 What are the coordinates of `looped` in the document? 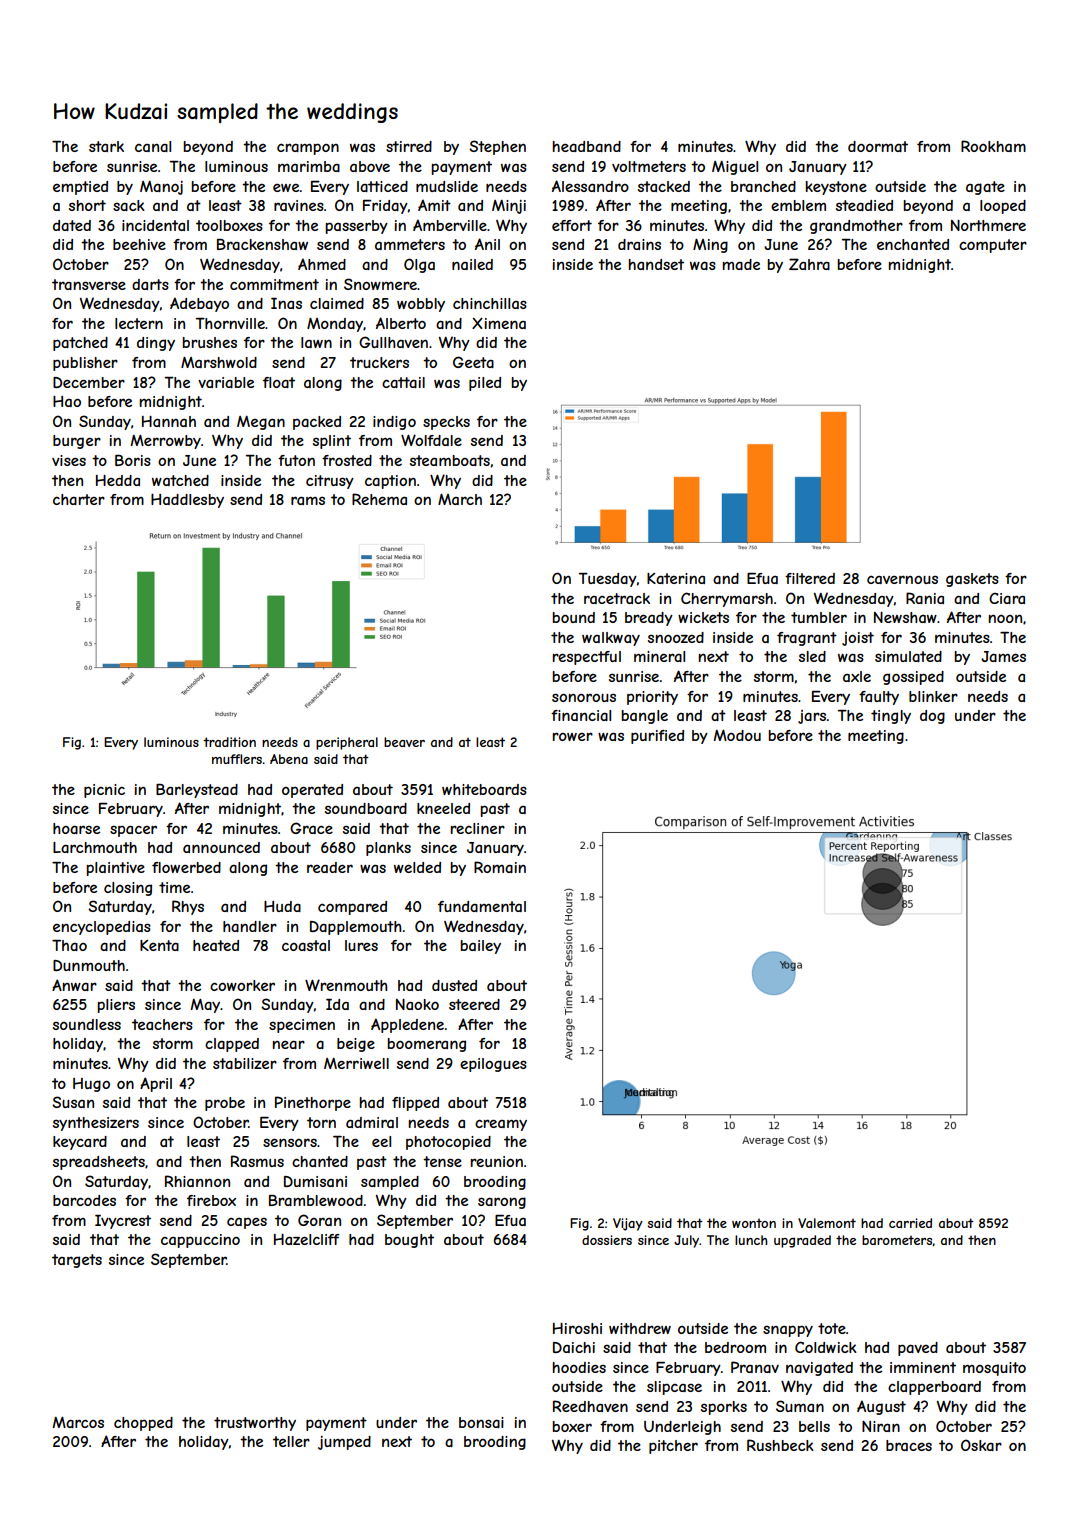 It's located at (1003, 207).
